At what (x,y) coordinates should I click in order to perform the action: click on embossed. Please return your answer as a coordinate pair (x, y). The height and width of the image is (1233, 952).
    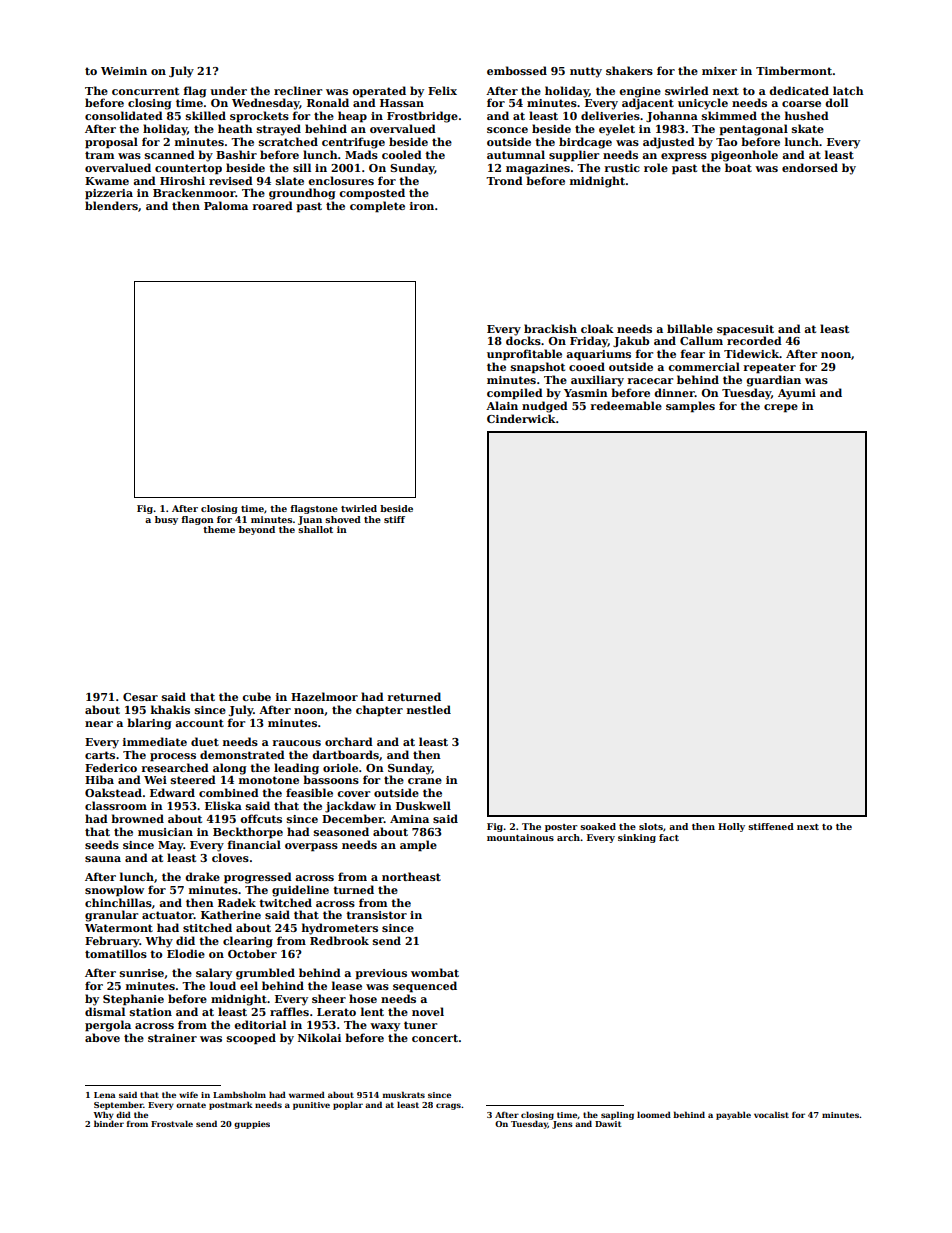
    Looking at the image, I should click on (517, 70).
